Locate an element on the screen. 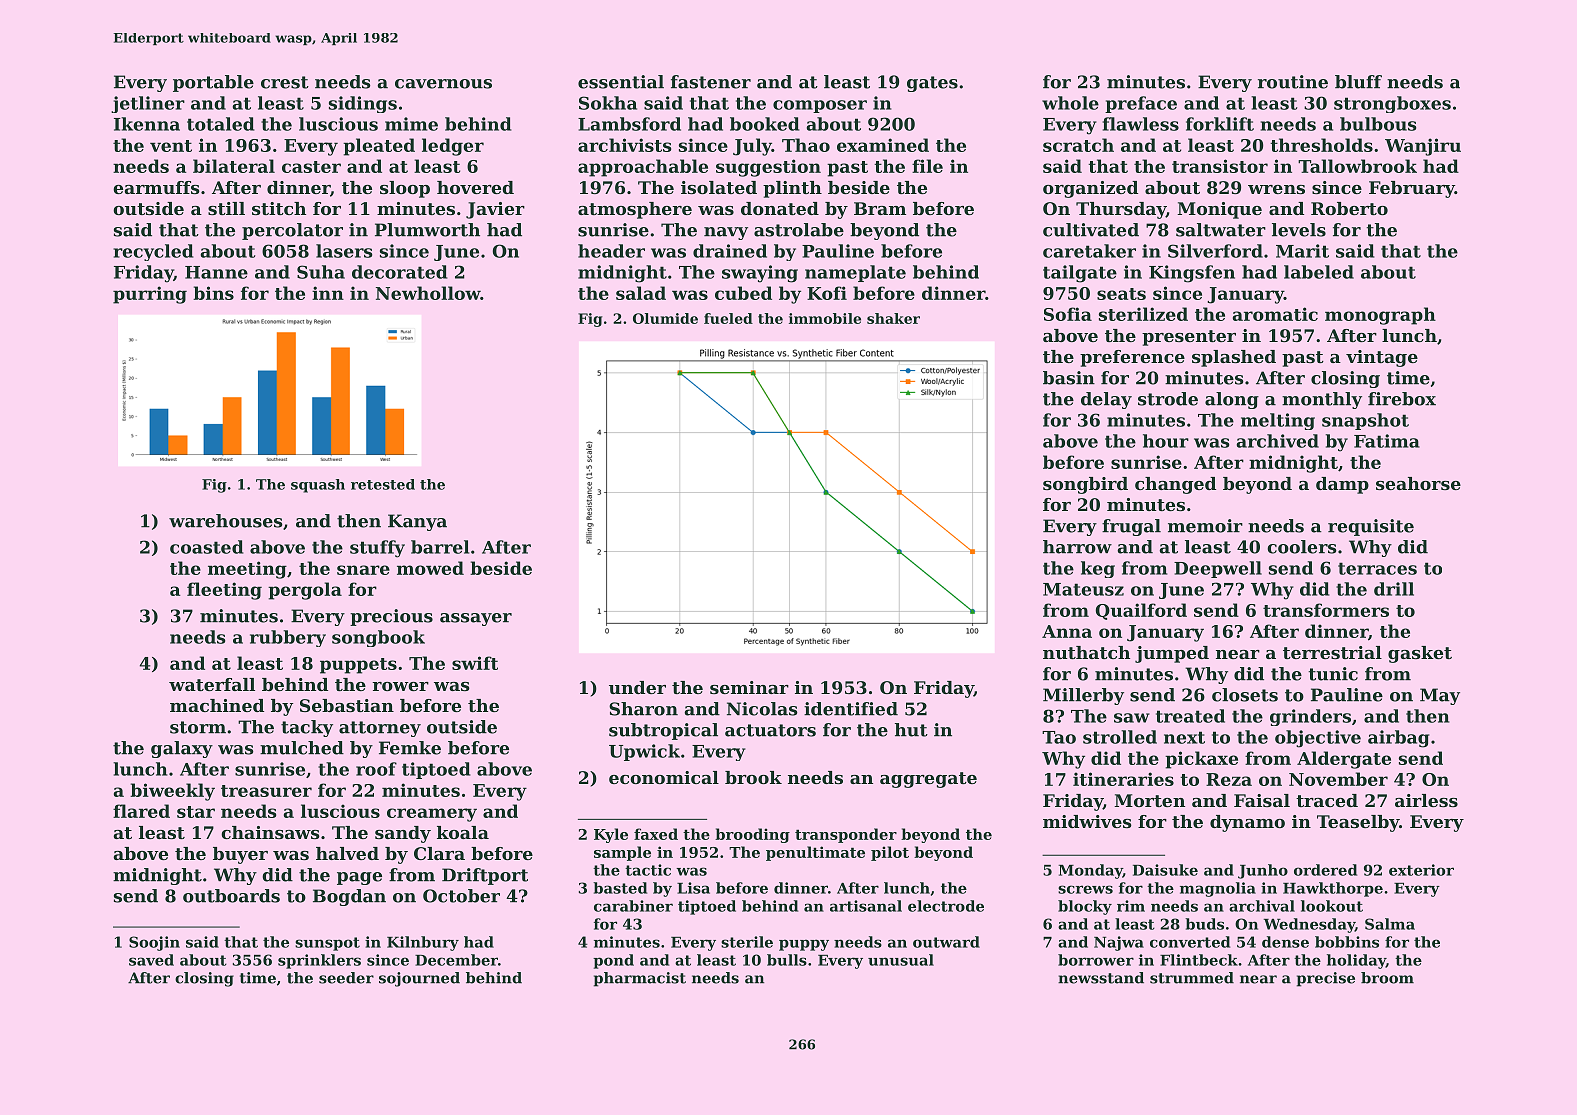 The height and width of the screenshot is (1115, 1577). Ikenna is located at coordinates (147, 124).
